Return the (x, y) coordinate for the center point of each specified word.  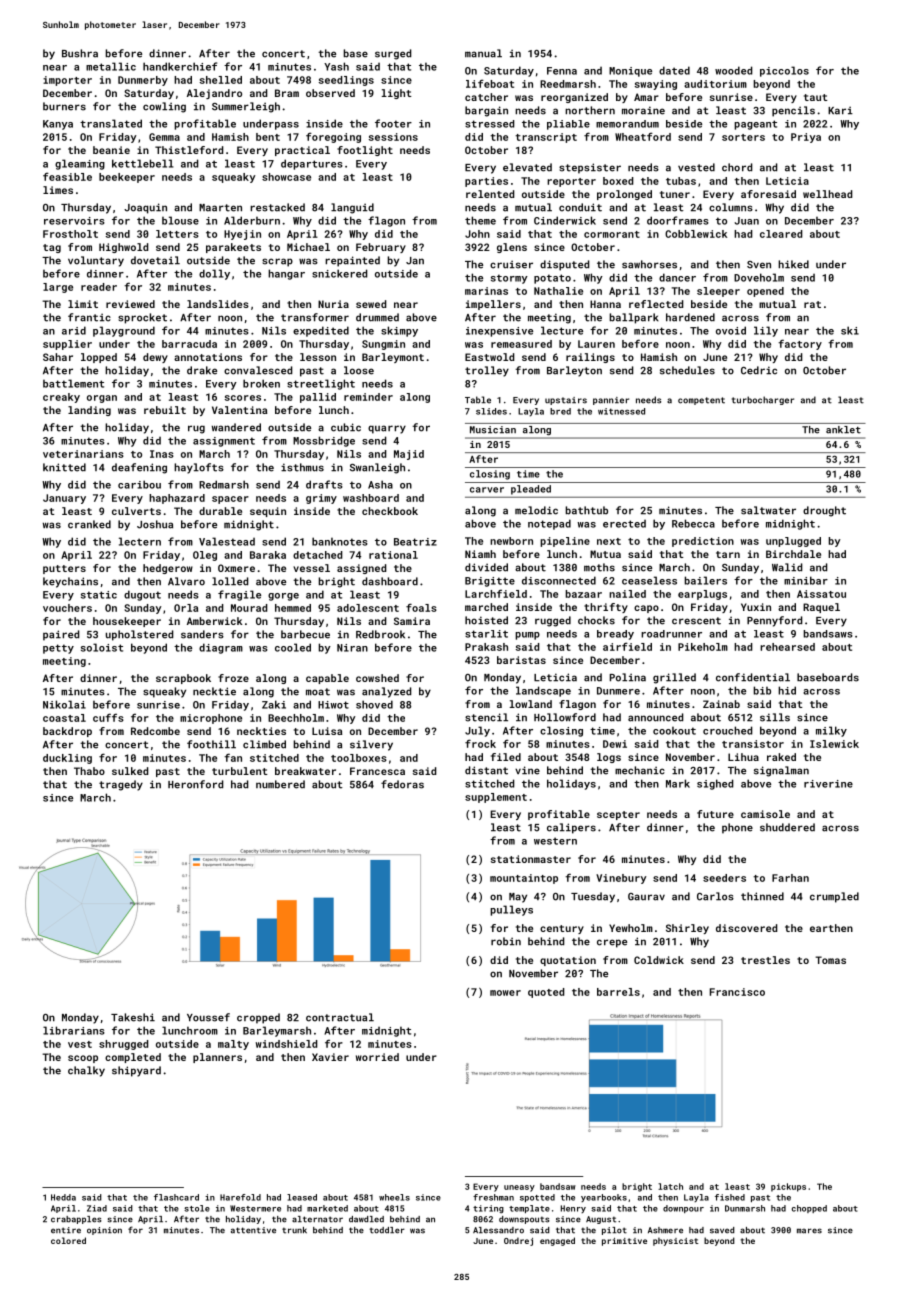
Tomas (830, 960)
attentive (253, 1230)
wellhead (827, 194)
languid (352, 208)
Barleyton (574, 371)
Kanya (58, 125)
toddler (387, 1230)
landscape (543, 691)
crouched (727, 730)
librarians (74, 1030)
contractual (340, 1017)
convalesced (258, 370)
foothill (211, 744)
